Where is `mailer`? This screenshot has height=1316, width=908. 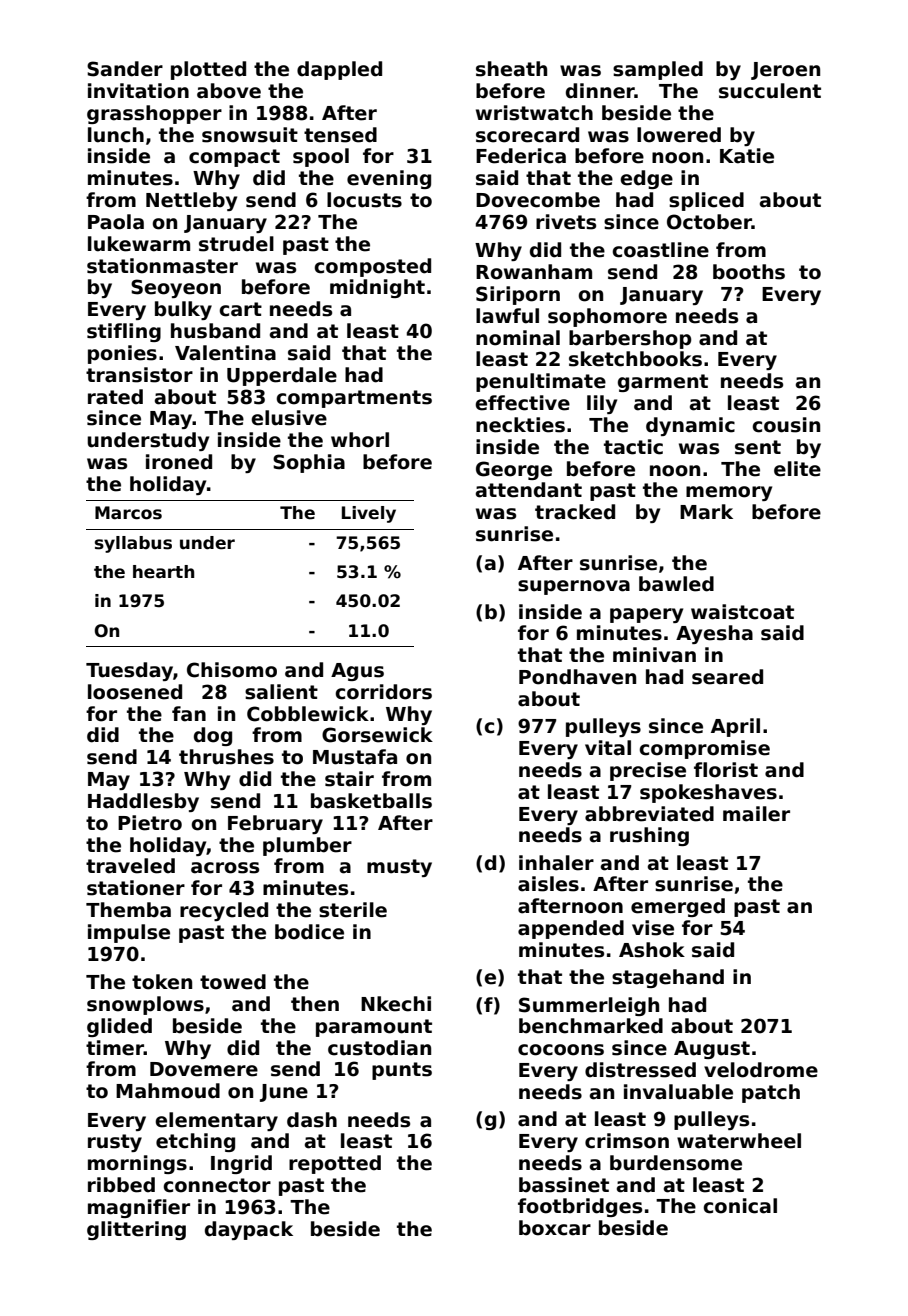 mailer is located at coordinates (756, 814).
